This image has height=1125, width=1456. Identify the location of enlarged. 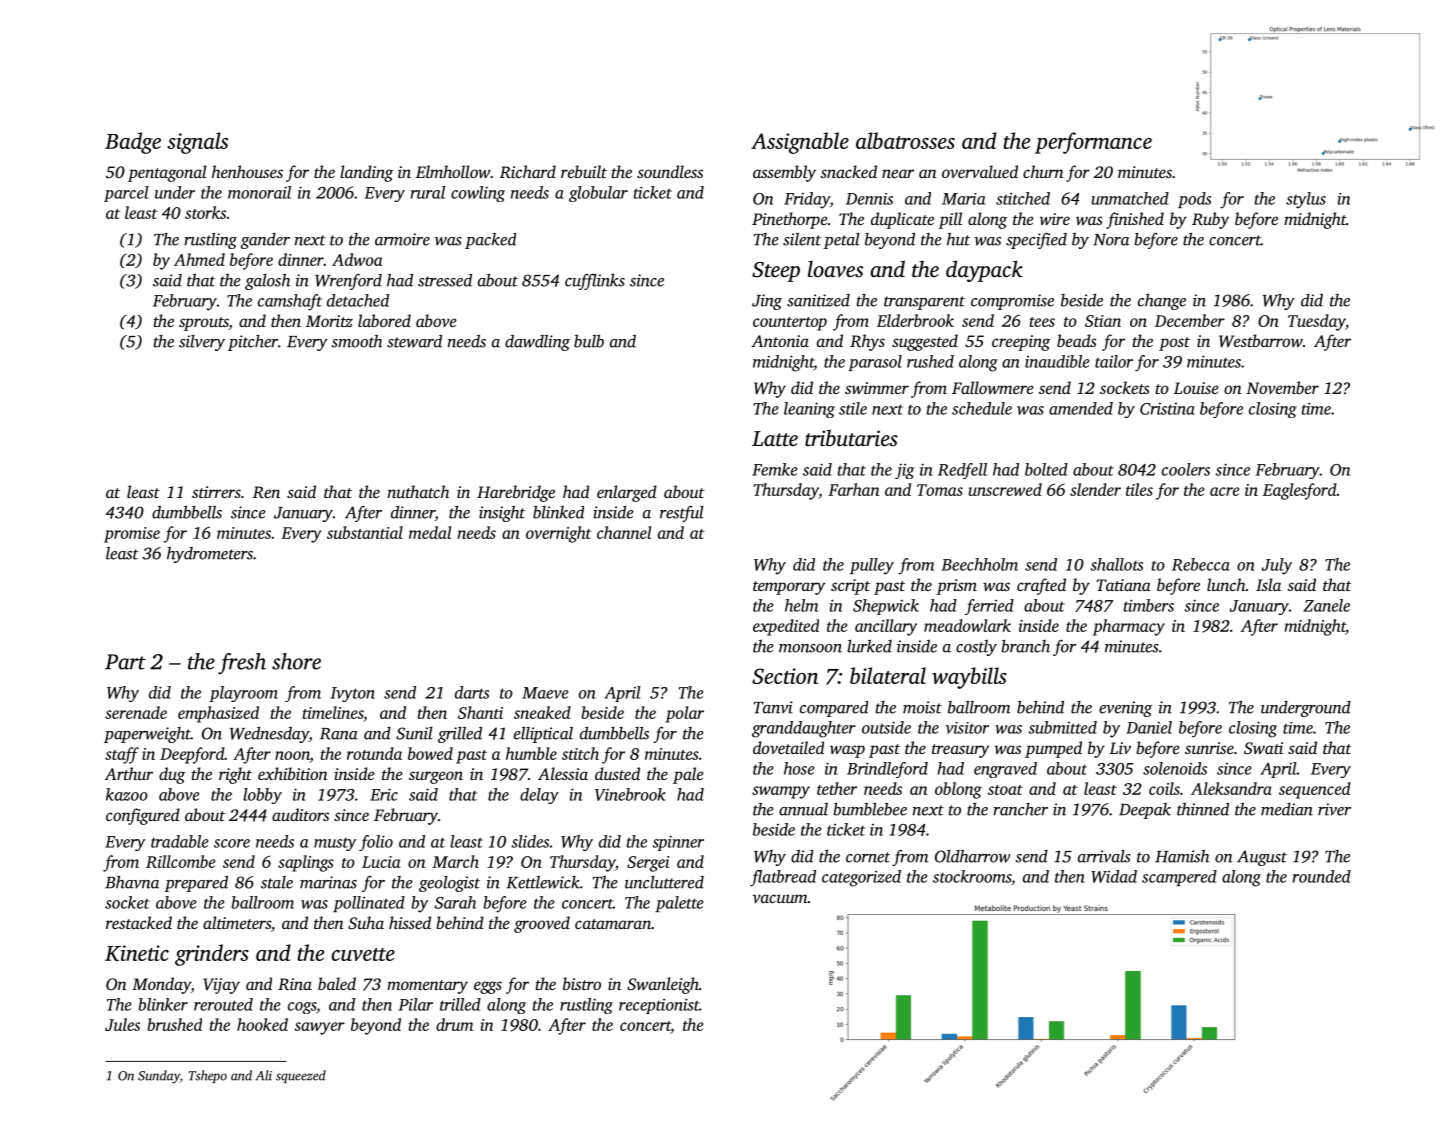
(627, 493).
